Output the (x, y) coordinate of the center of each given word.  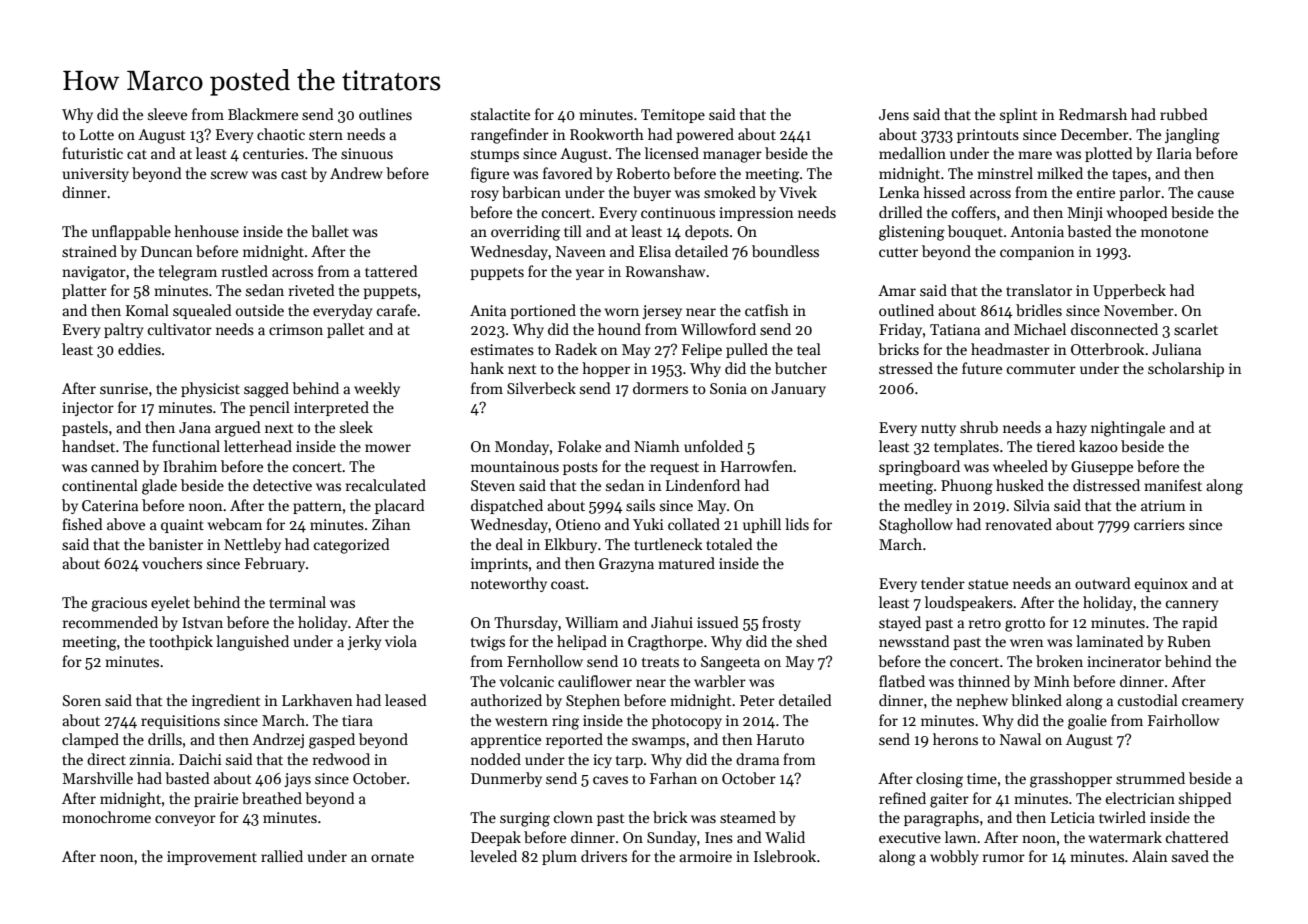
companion (1037, 253)
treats (660, 662)
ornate (392, 857)
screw (229, 175)
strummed (1150, 778)
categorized (352, 546)
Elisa (655, 251)
